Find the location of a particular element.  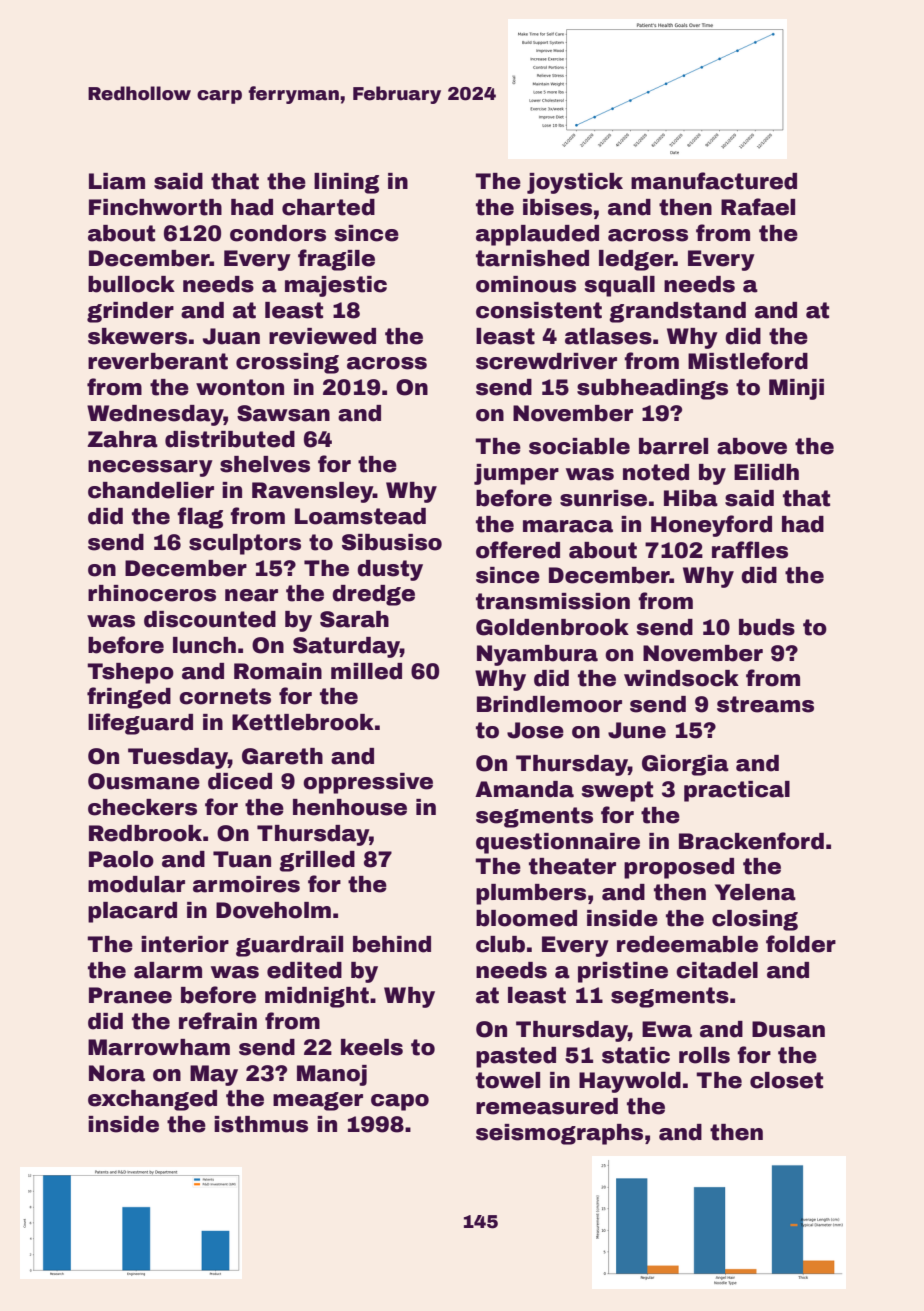

Ewa is located at coordinates (667, 1029).
